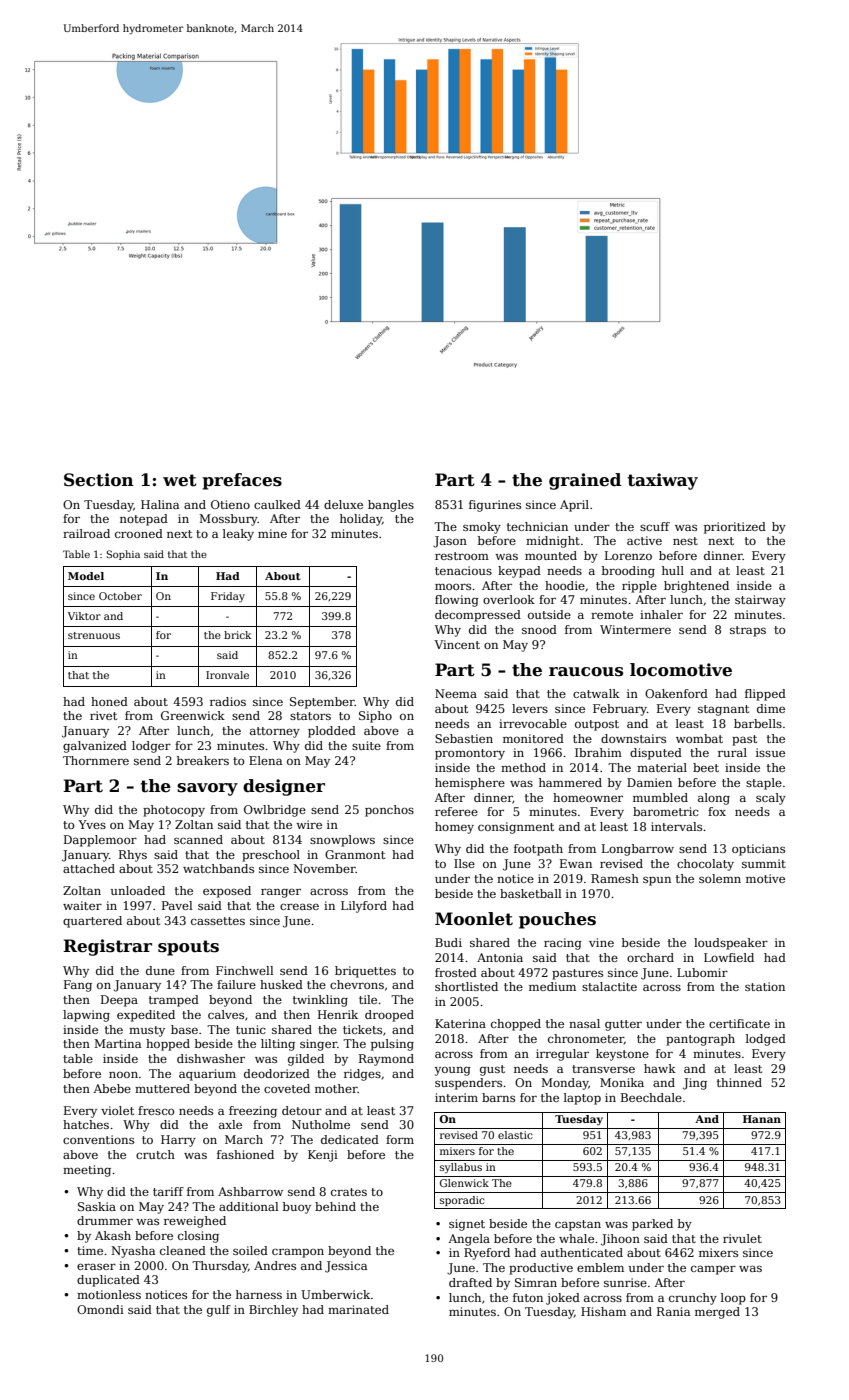 The image size is (849, 1400). Describe the element at coordinates (676, 693) in the image. I see `Oakenford` at that location.
